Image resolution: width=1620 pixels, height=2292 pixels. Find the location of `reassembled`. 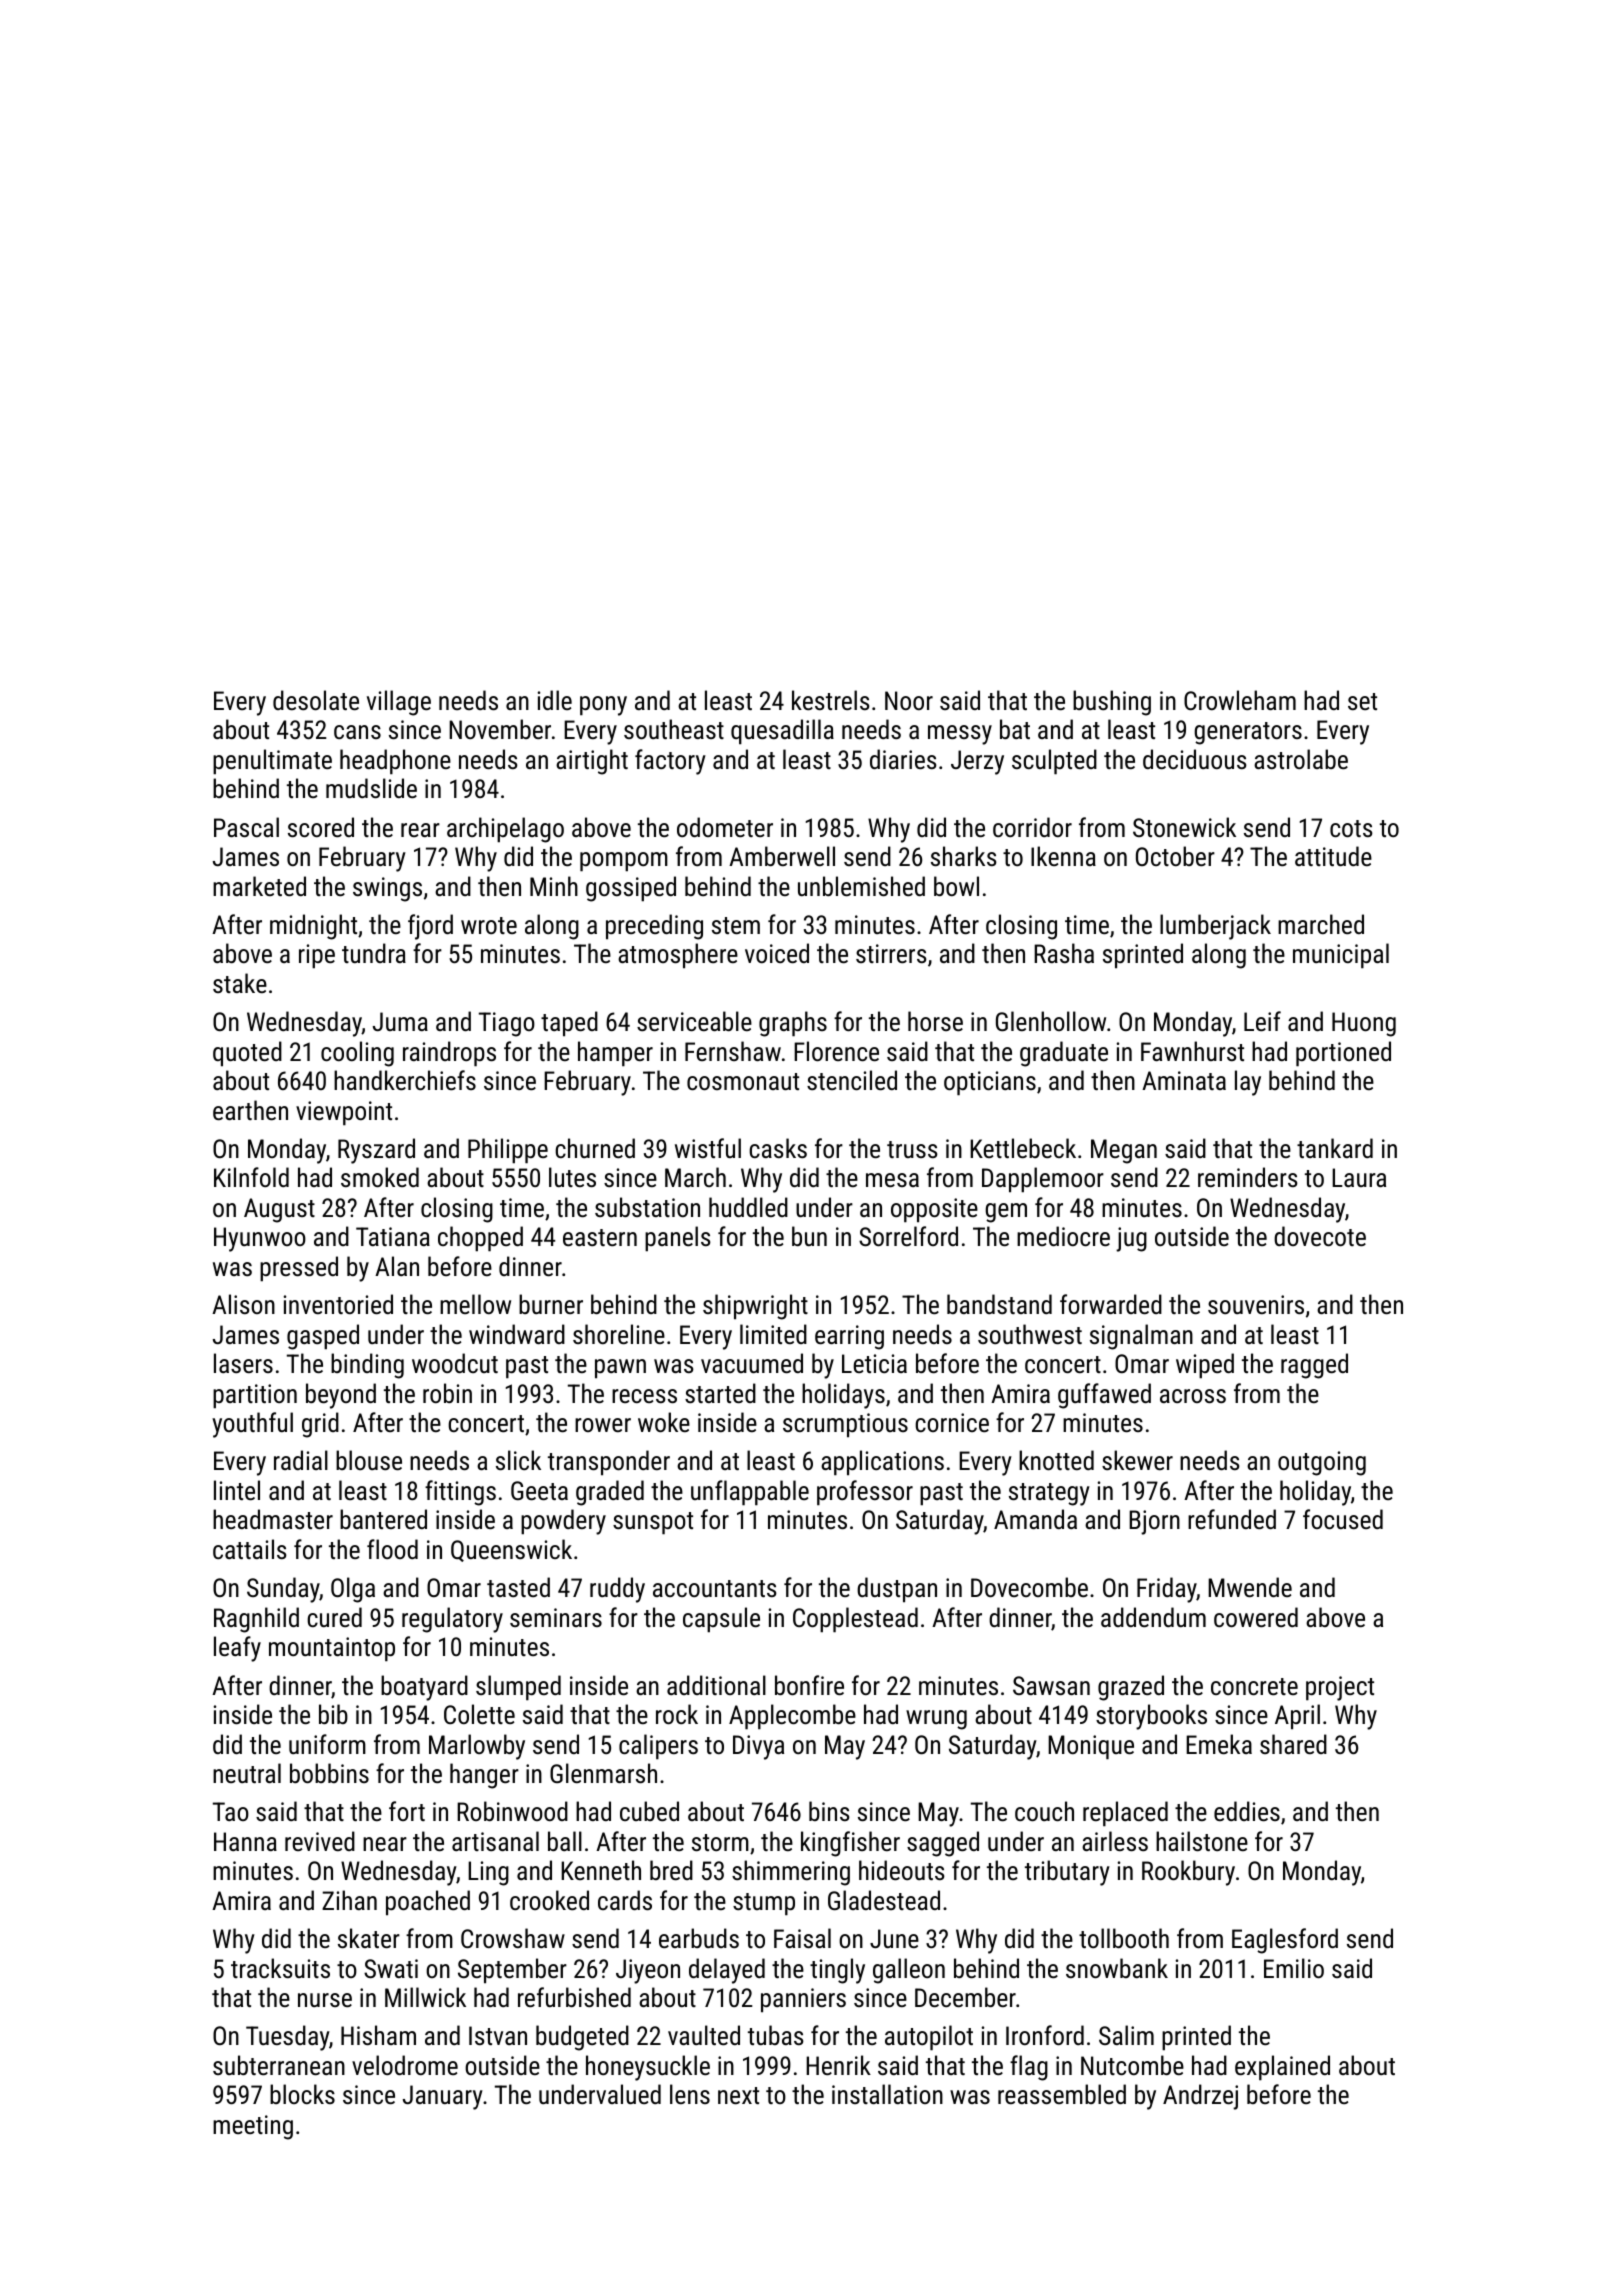

reassembled is located at coordinates (1062, 2094).
